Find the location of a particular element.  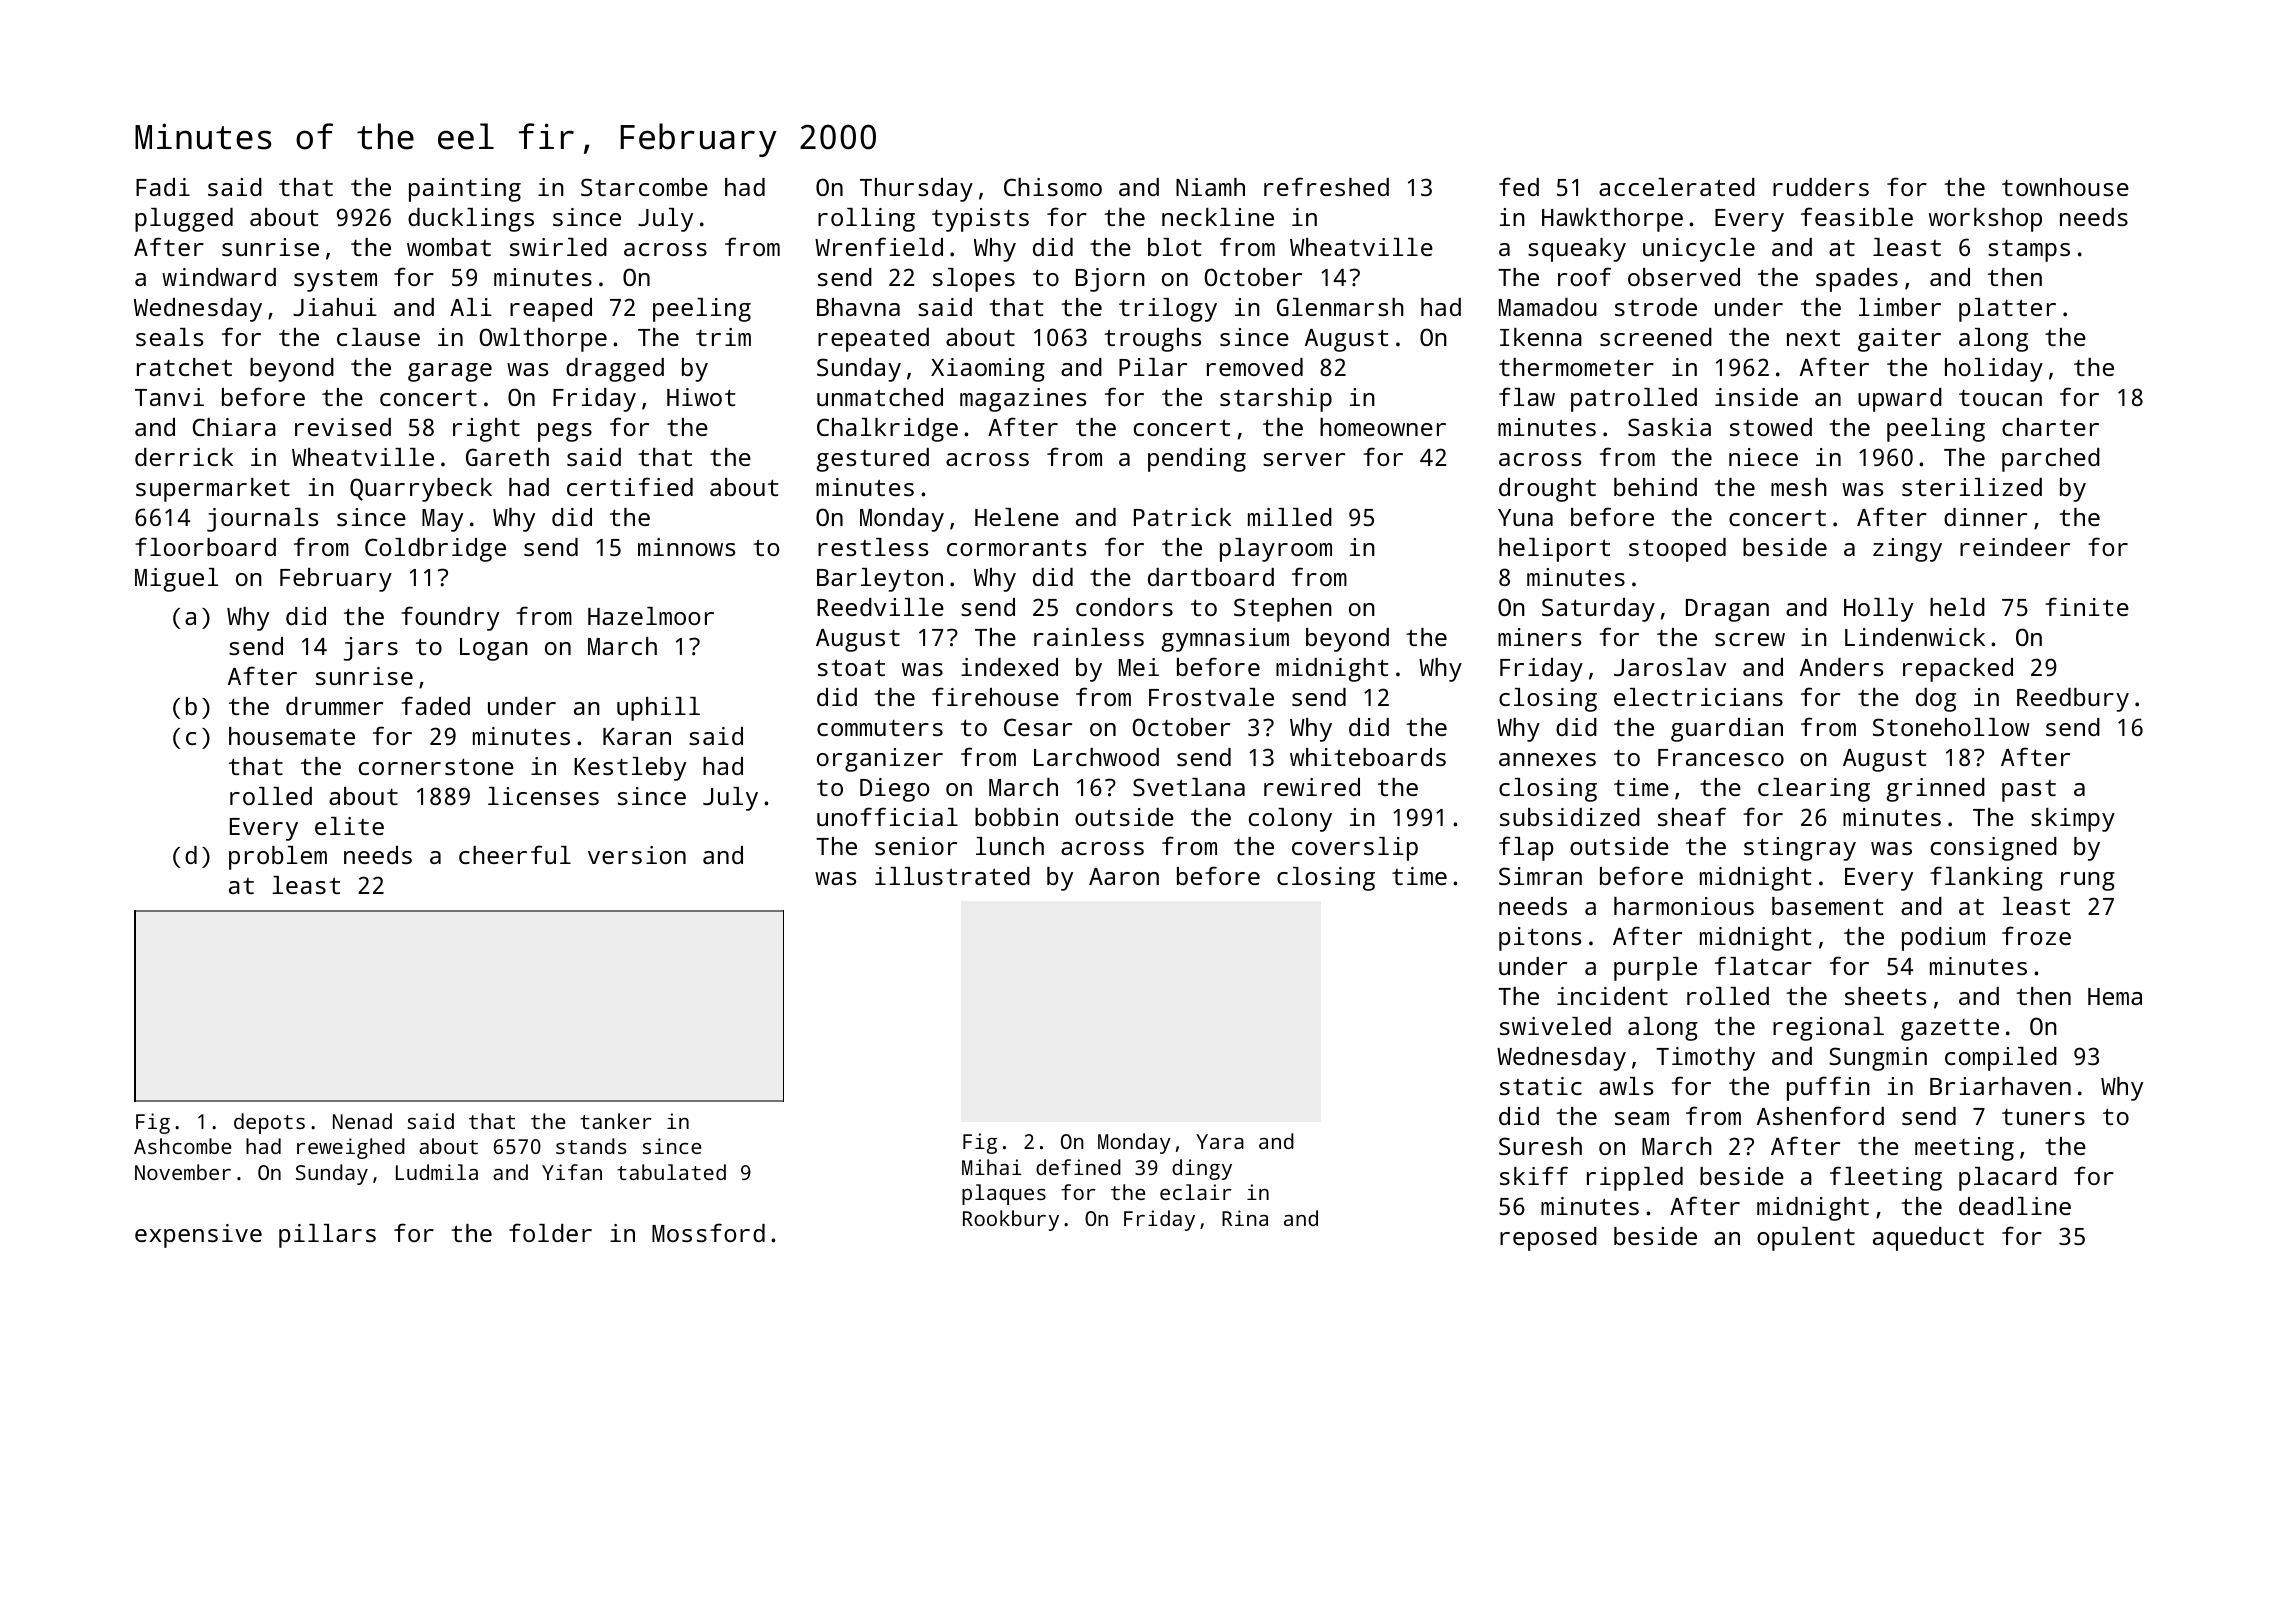

stamps is located at coordinates (2029, 251).
